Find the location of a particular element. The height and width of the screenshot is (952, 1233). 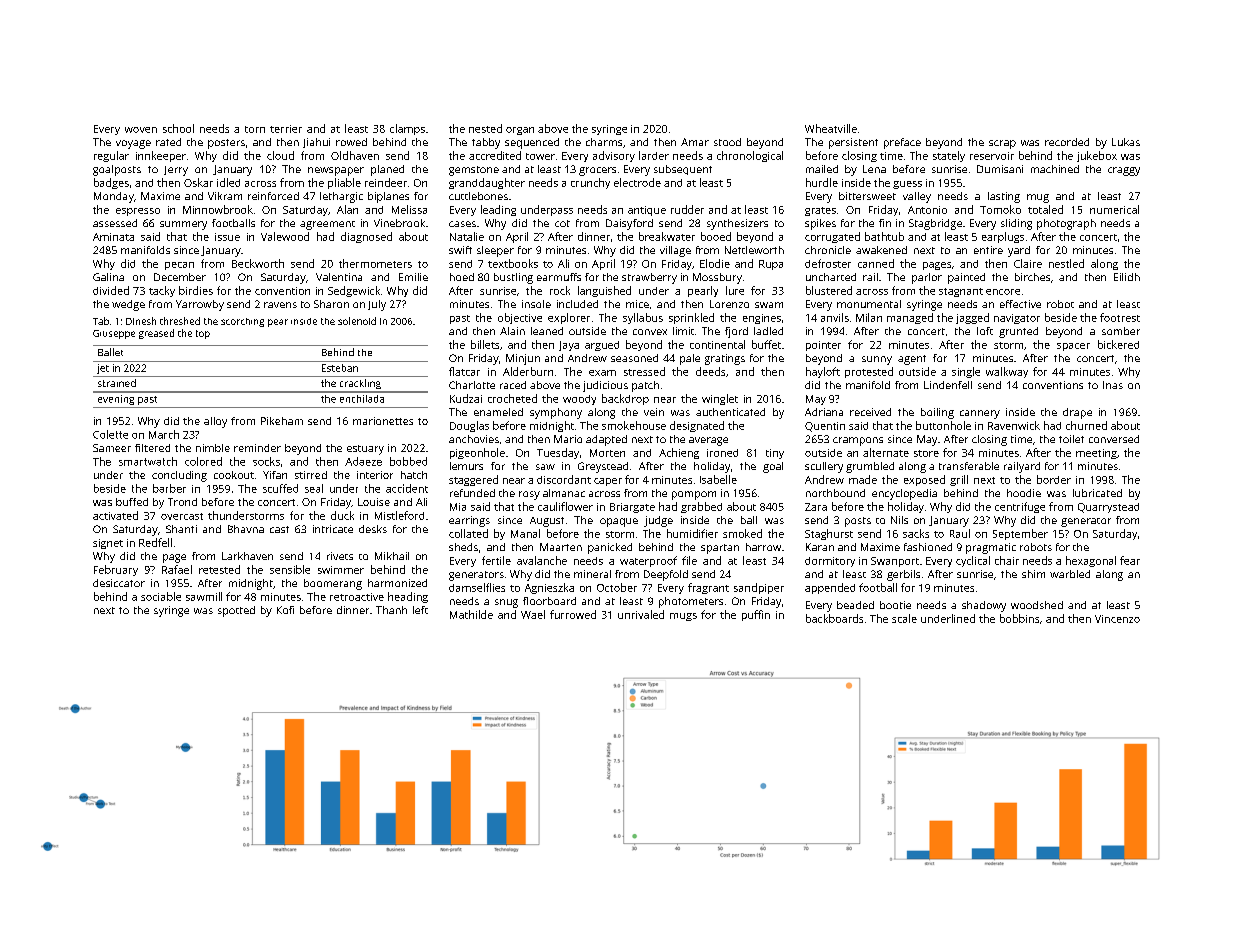

spotted is located at coordinates (236, 611).
